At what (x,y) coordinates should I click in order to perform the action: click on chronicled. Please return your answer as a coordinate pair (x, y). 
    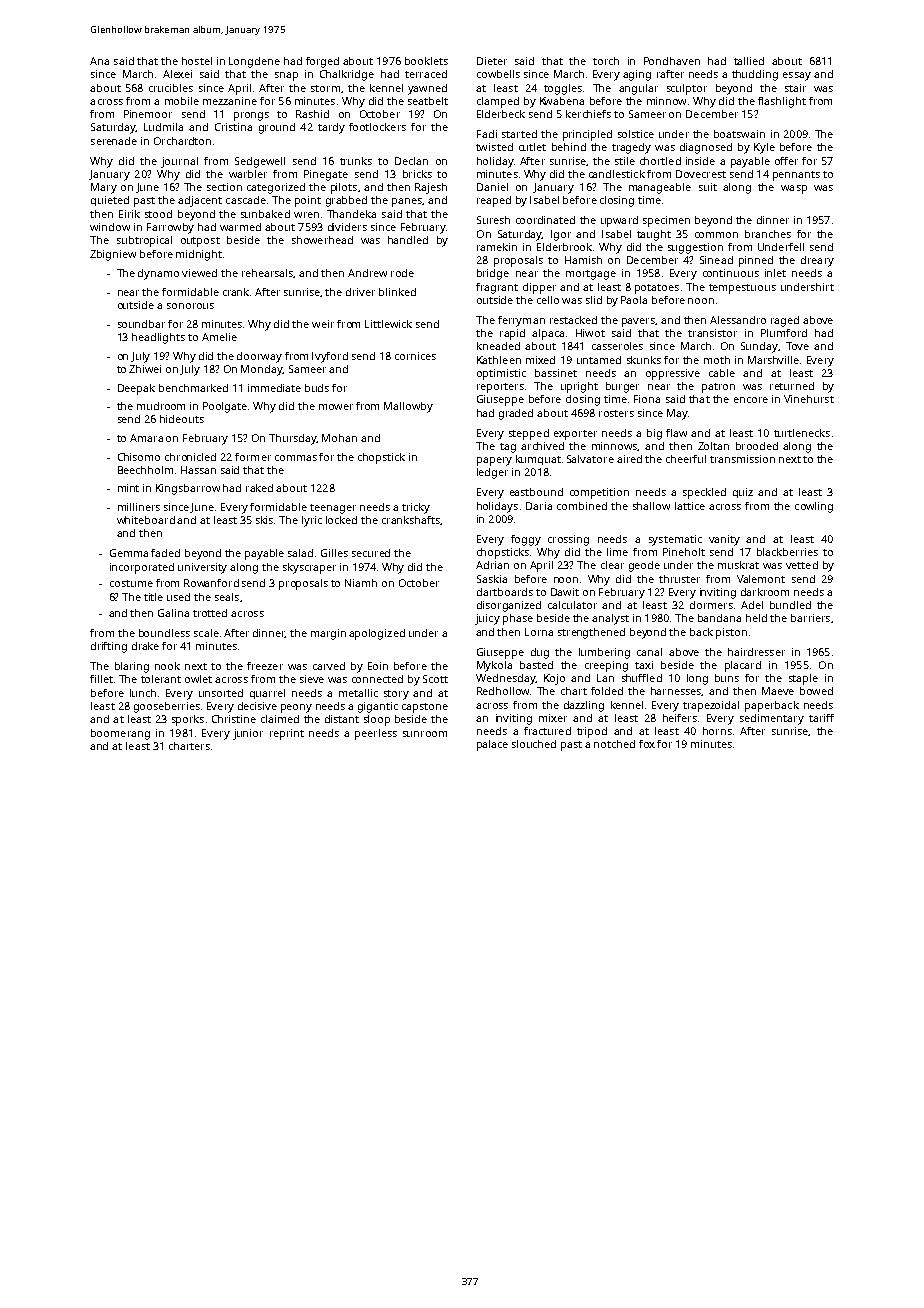
    Looking at the image, I should click on (190, 457).
